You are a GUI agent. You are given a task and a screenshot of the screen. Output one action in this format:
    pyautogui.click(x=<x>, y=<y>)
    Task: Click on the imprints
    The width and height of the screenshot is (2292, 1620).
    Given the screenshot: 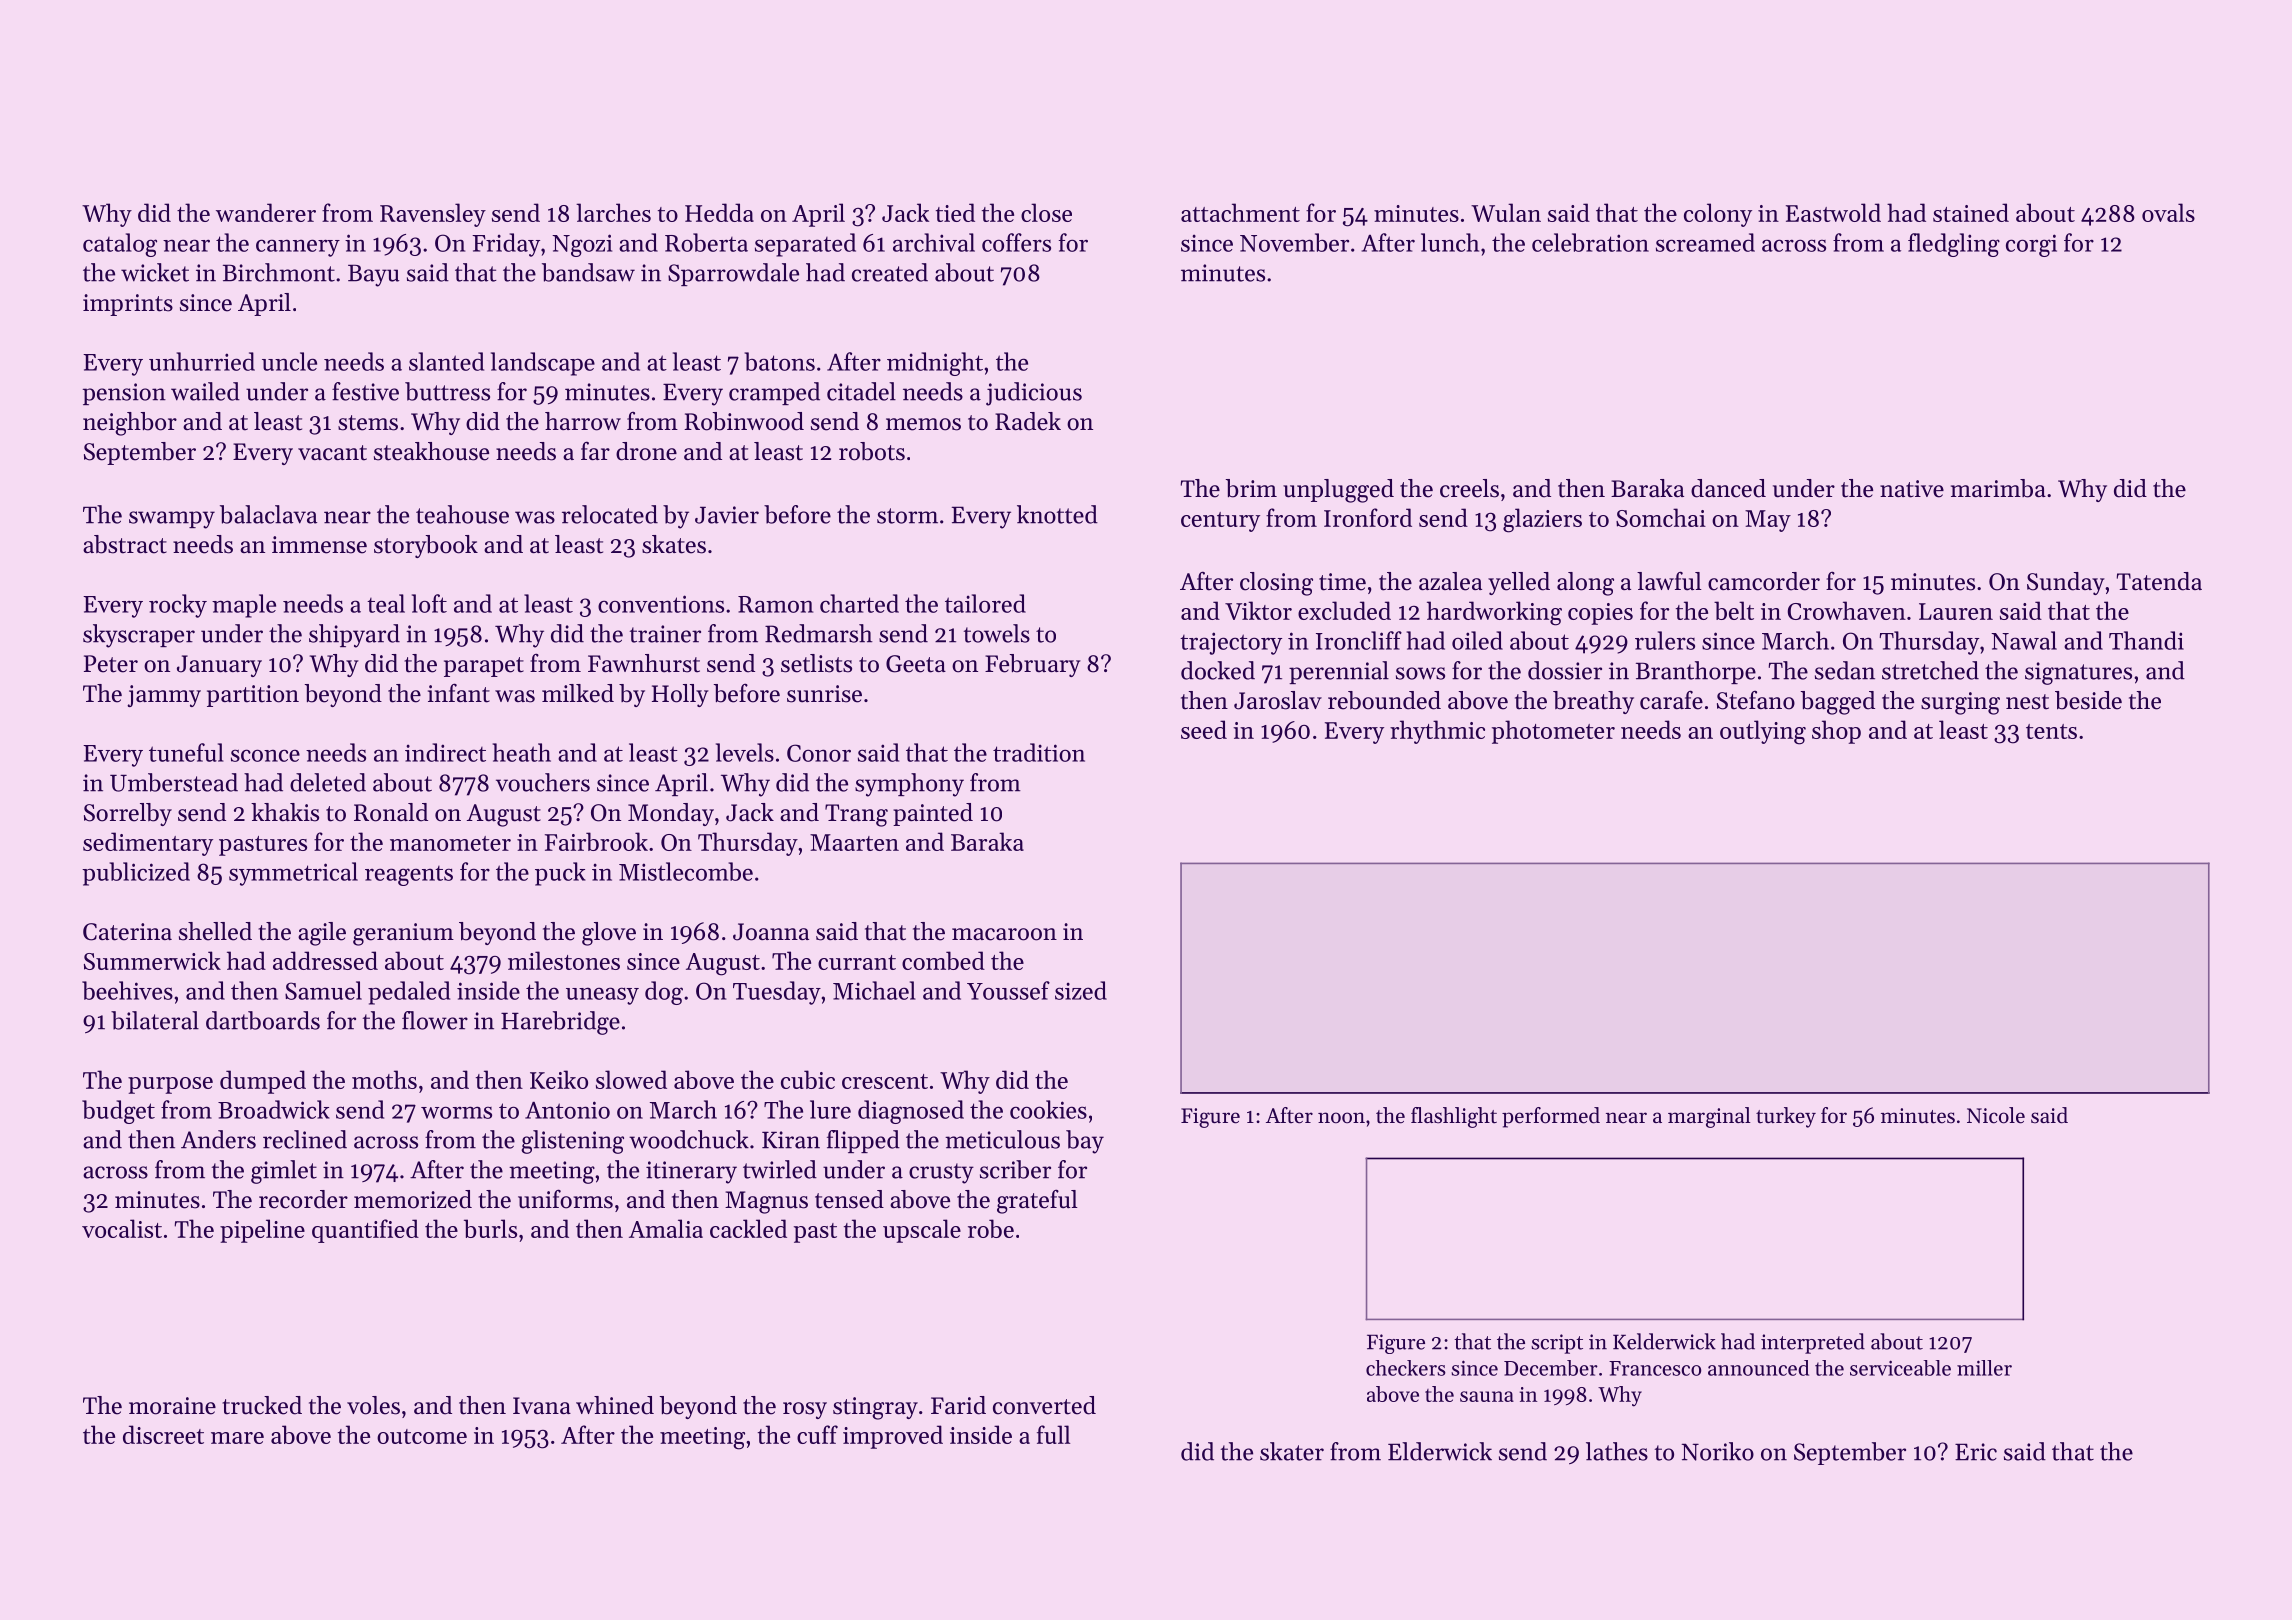 What is the action you would take?
    pyautogui.click(x=128, y=305)
